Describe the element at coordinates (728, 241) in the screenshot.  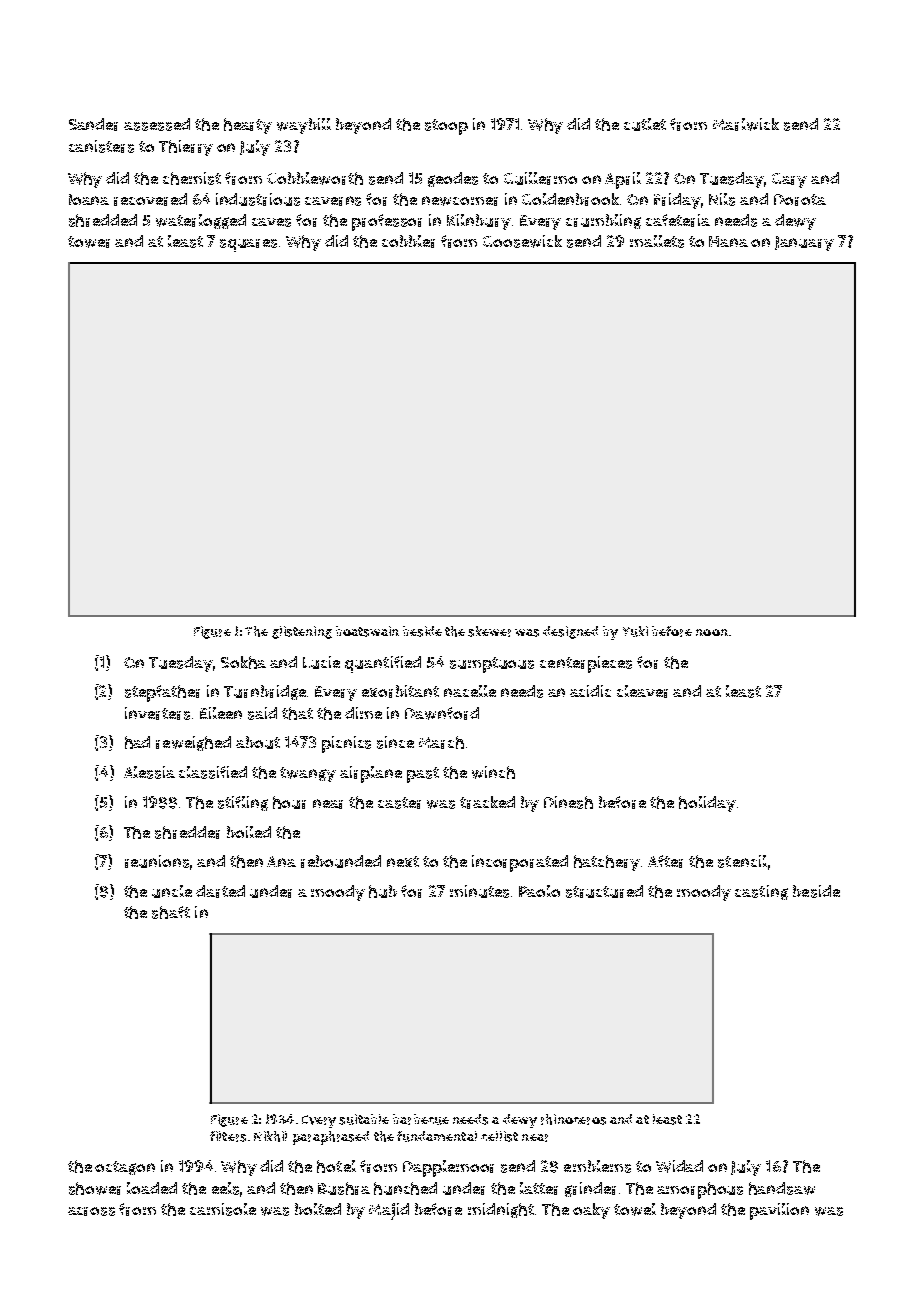
I see `Hana` at that location.
